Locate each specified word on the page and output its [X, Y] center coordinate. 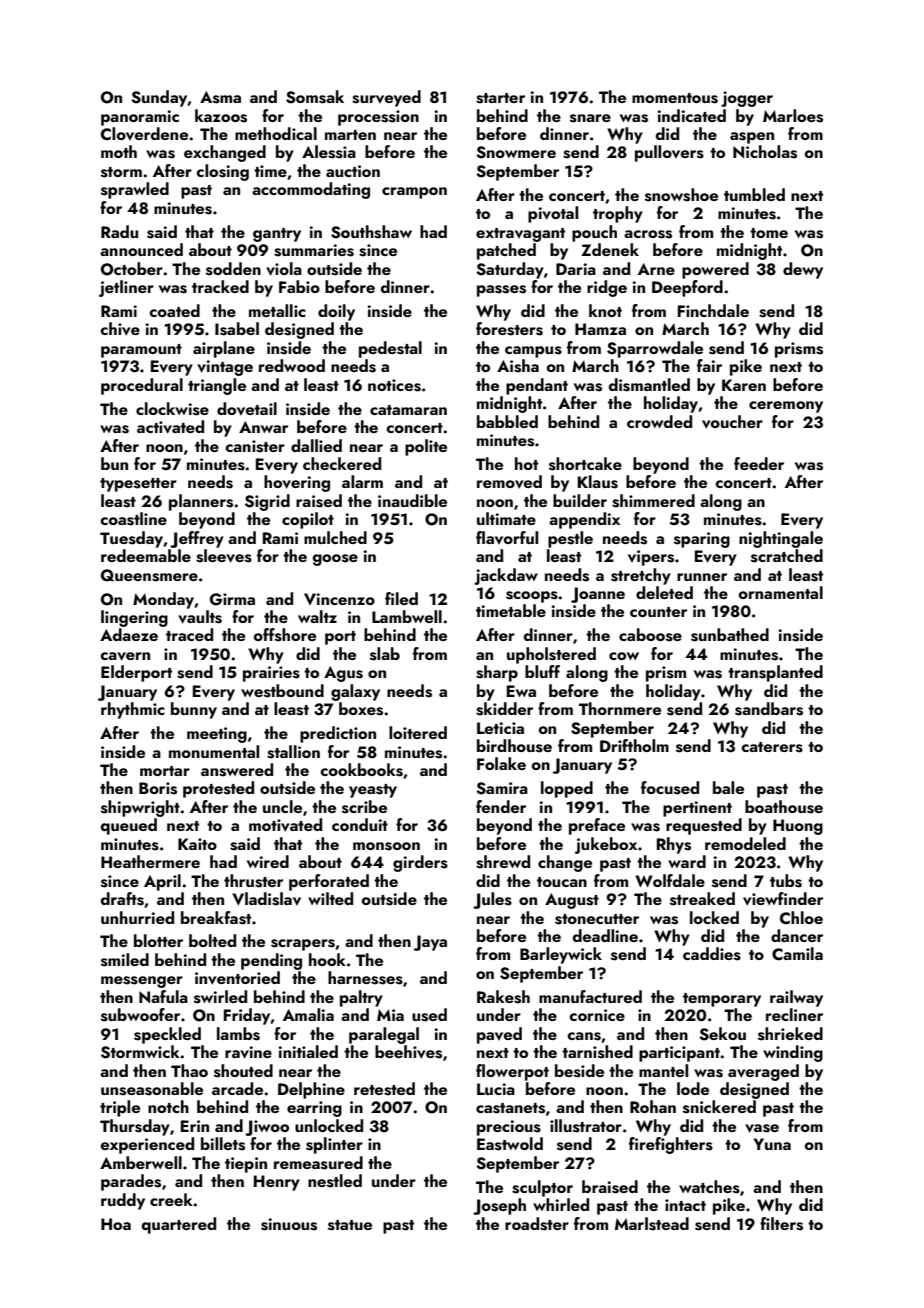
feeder [759, 463]
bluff [542, 671]
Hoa [116, 1224]
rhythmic [133, 710]
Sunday [159, 98]
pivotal [553, 214]
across [648, 234]
